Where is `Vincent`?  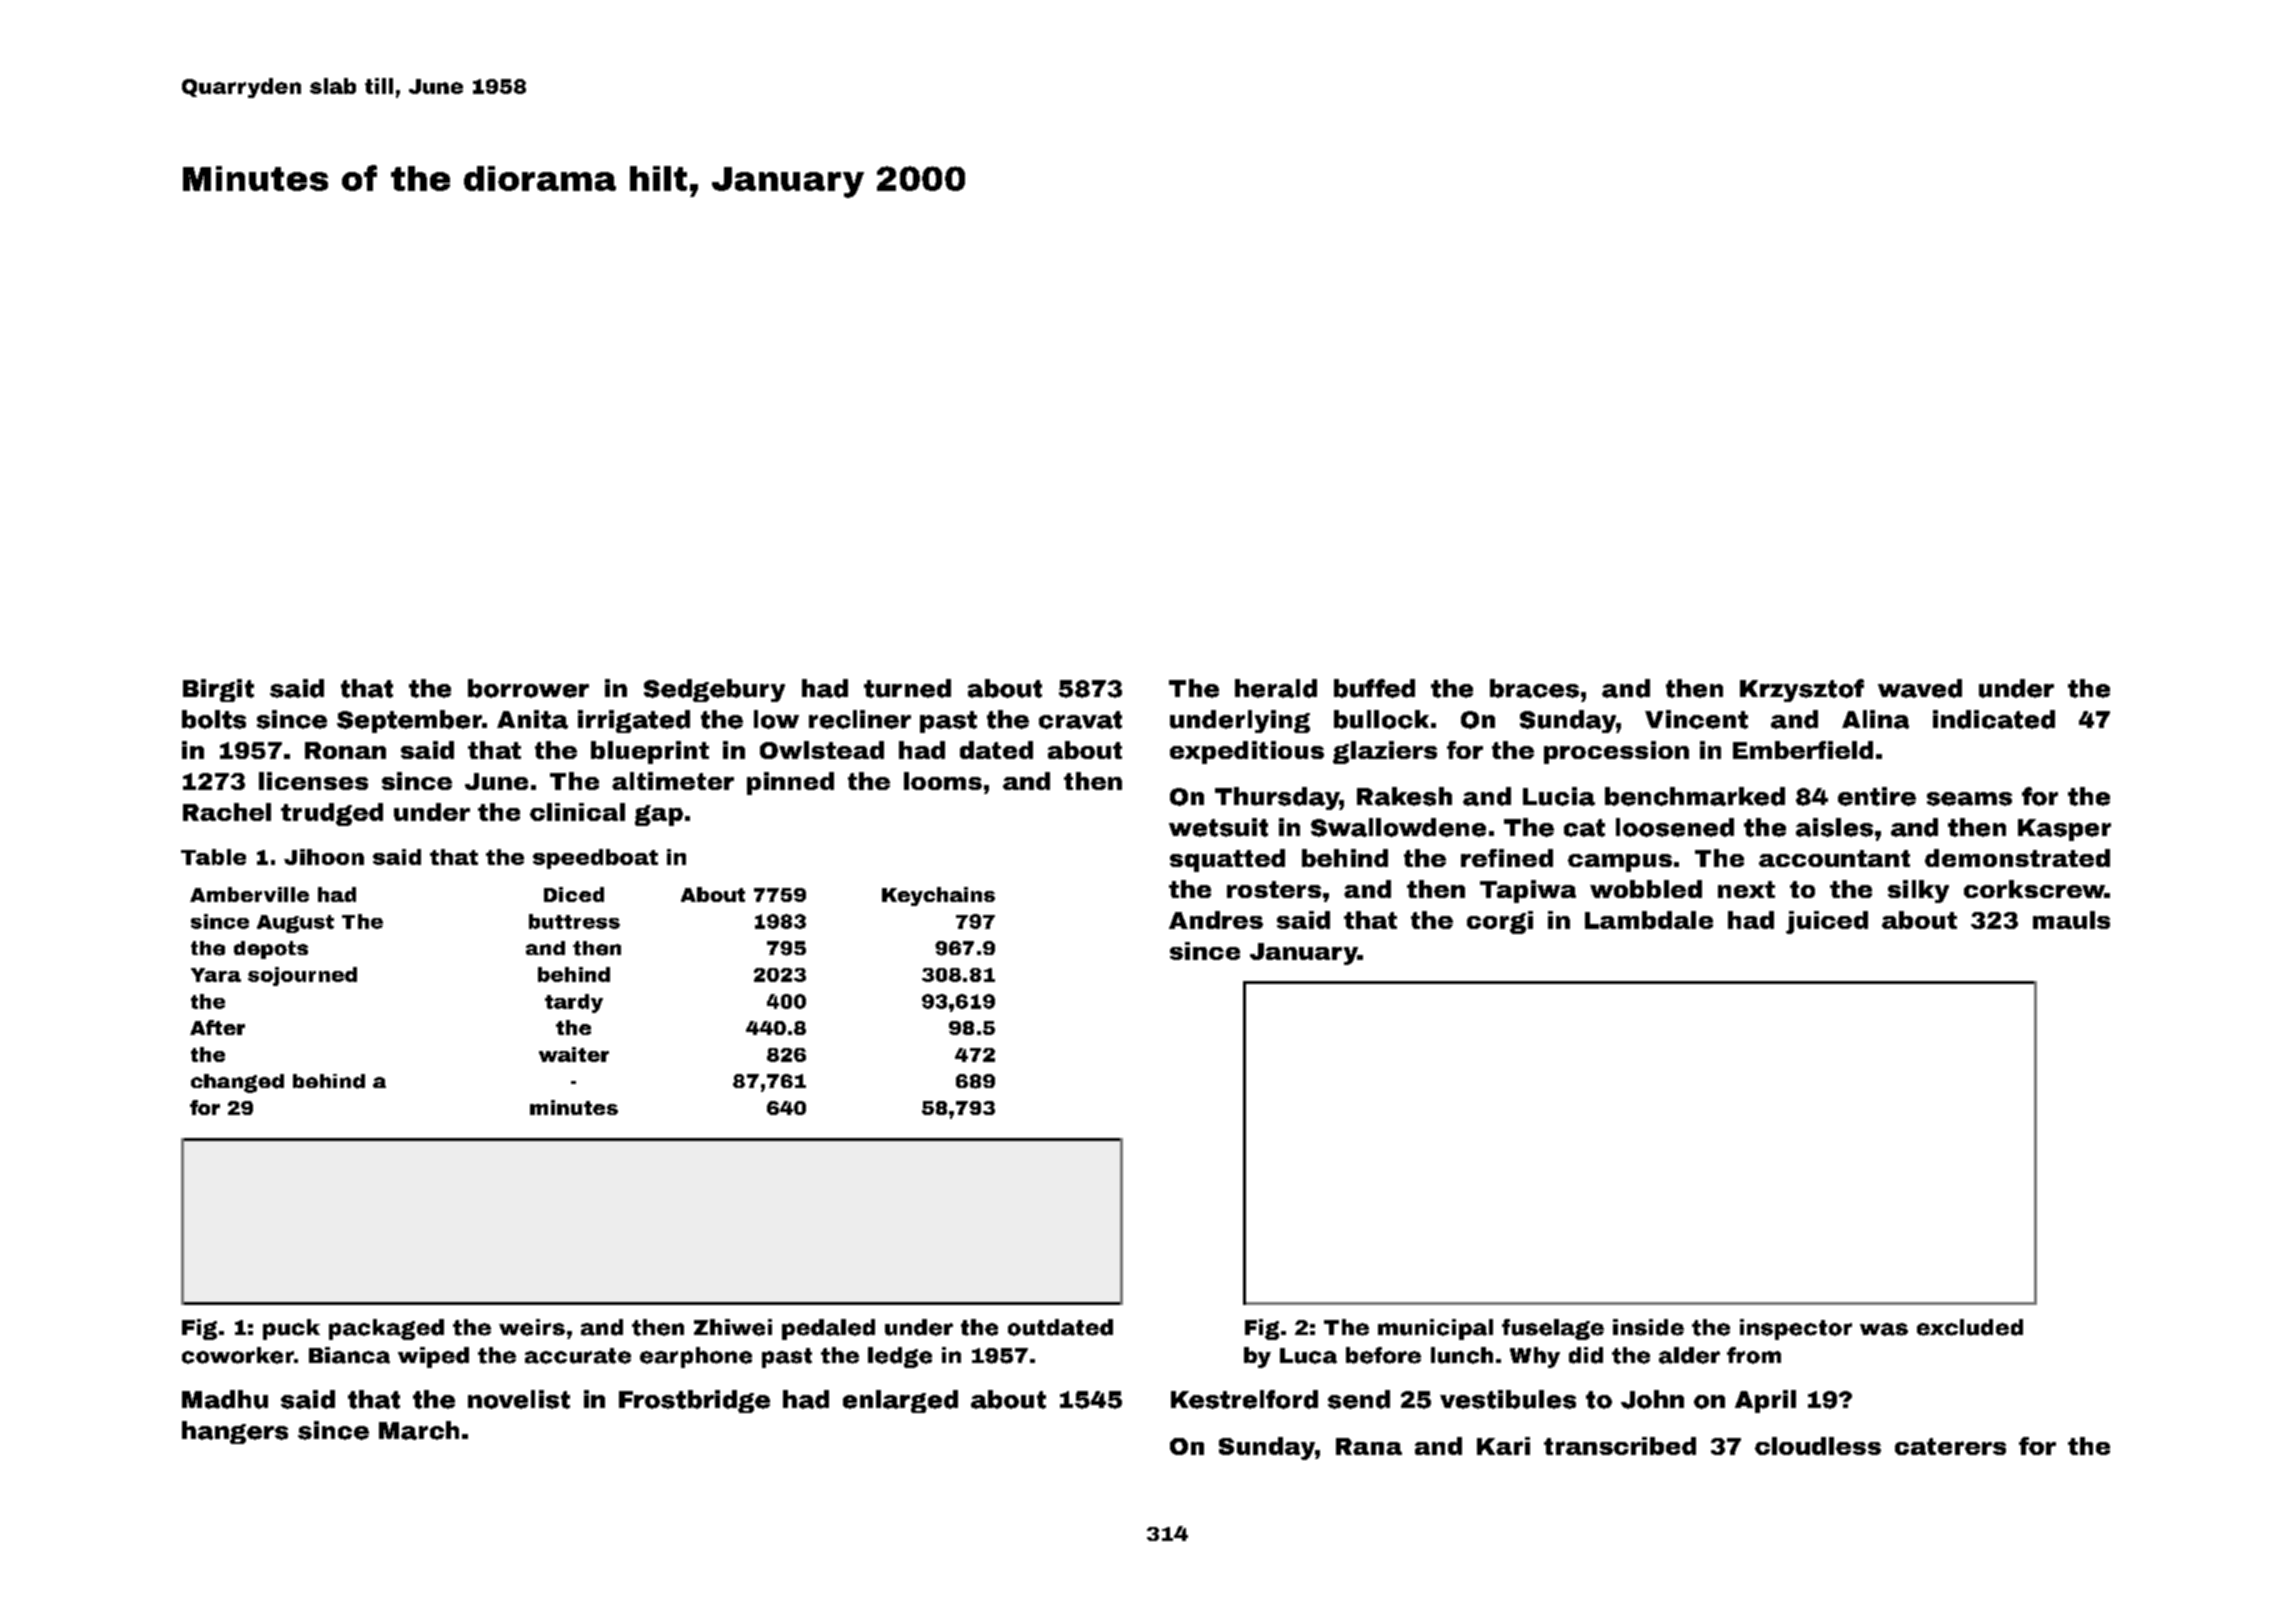 Vincent is located at coordinates (1696, 719).
